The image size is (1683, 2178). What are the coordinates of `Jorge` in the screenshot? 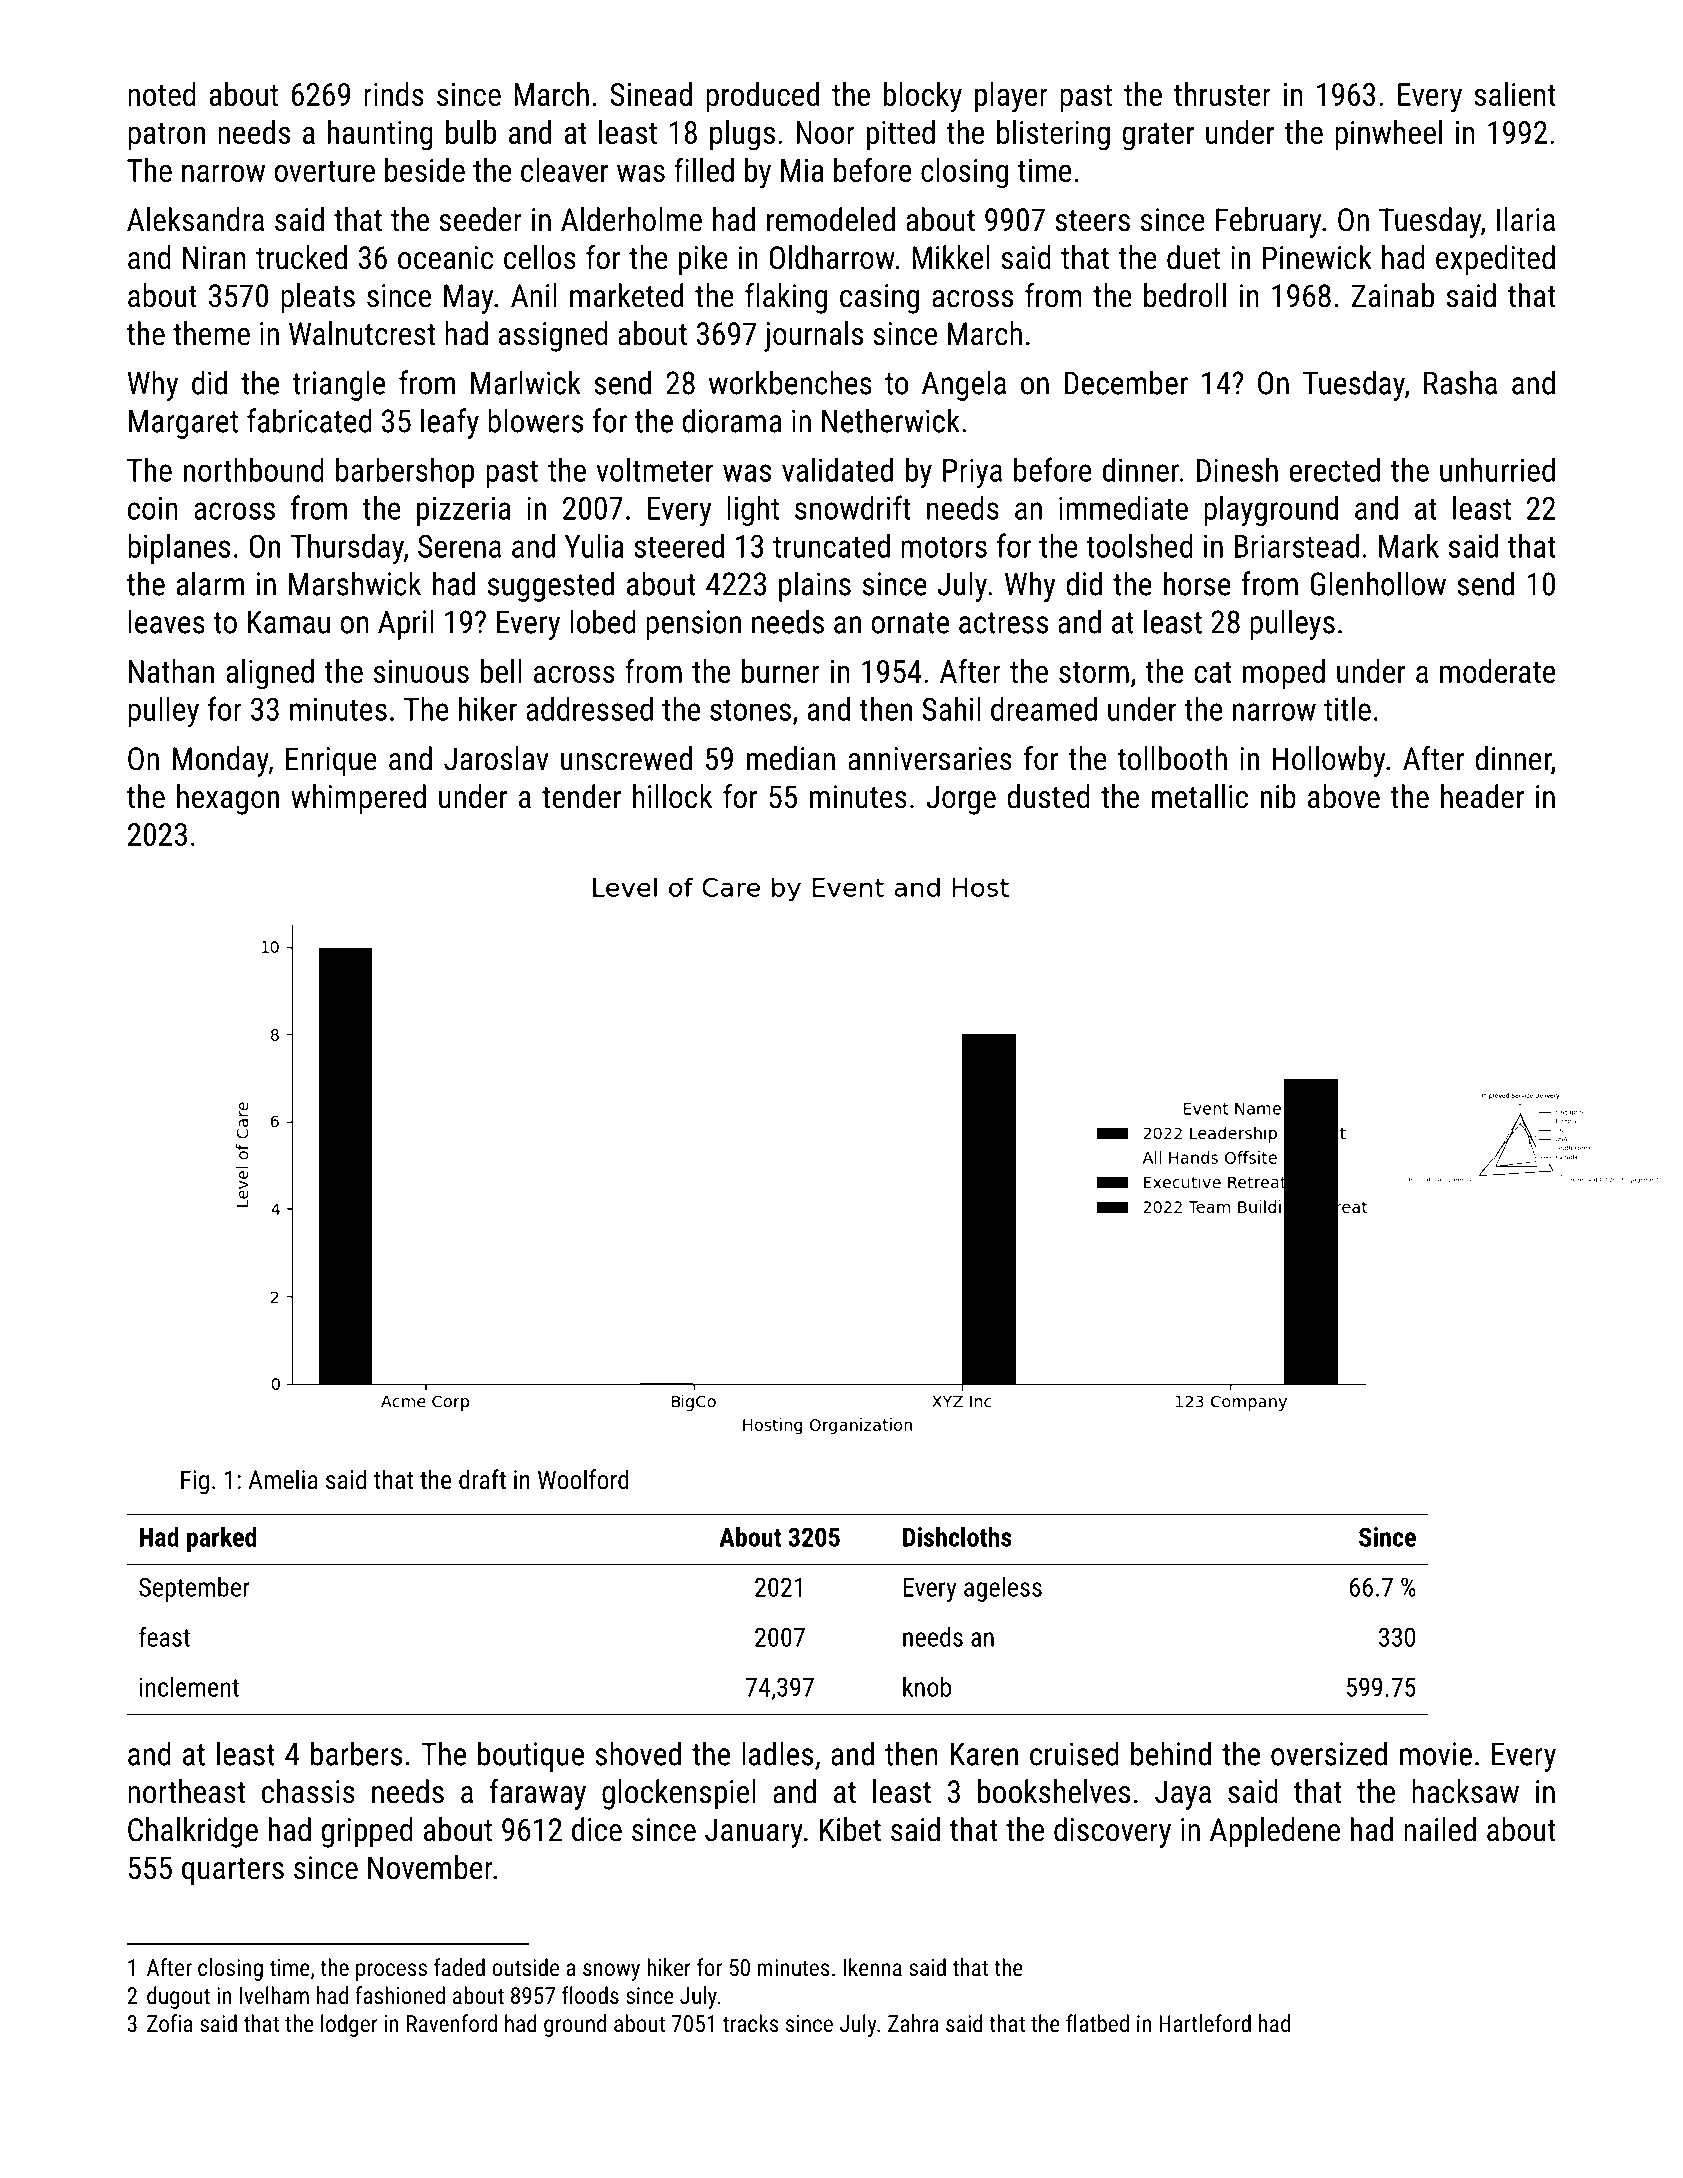 It's located at (961, 800).
